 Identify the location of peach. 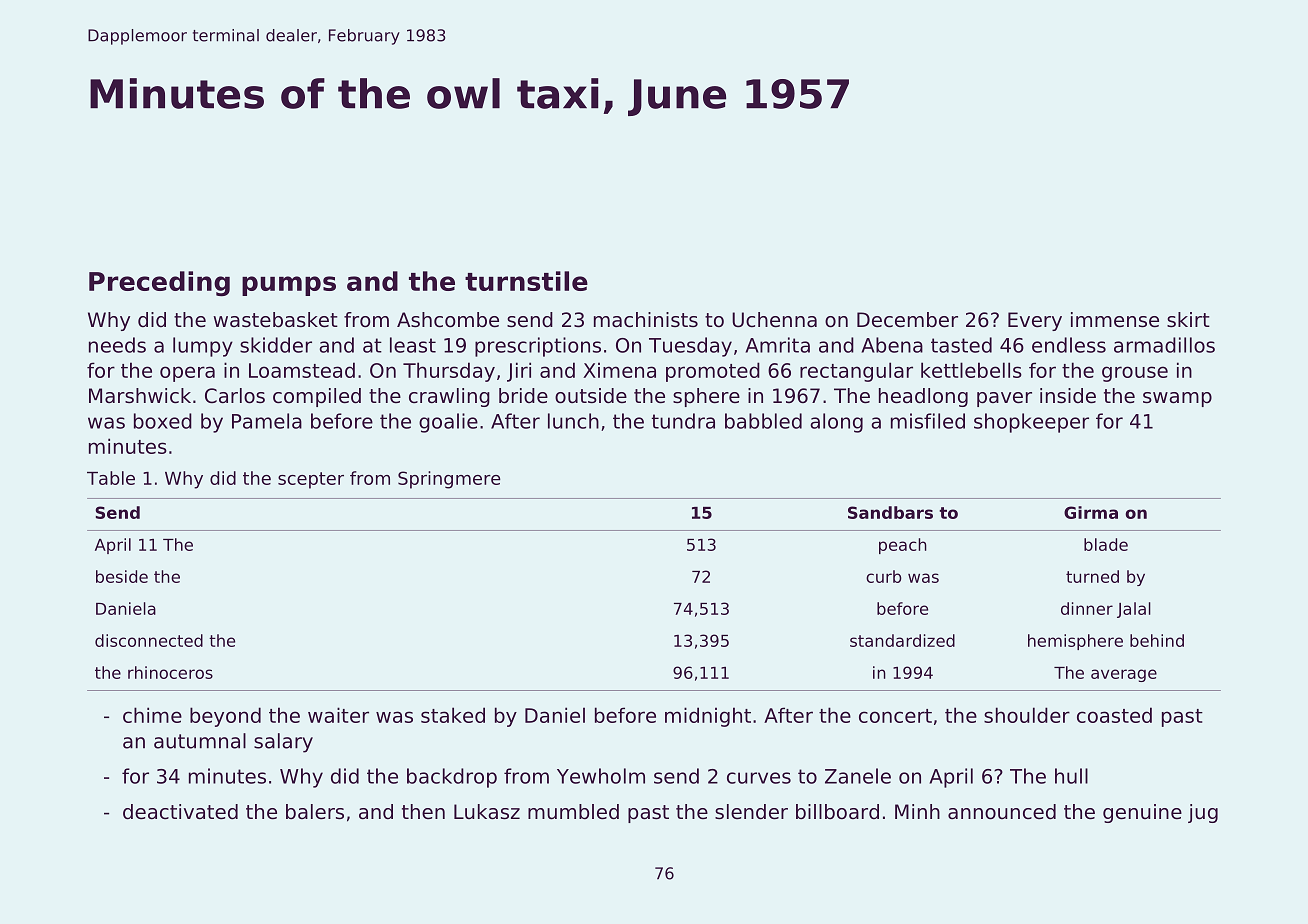
(903, 546).
